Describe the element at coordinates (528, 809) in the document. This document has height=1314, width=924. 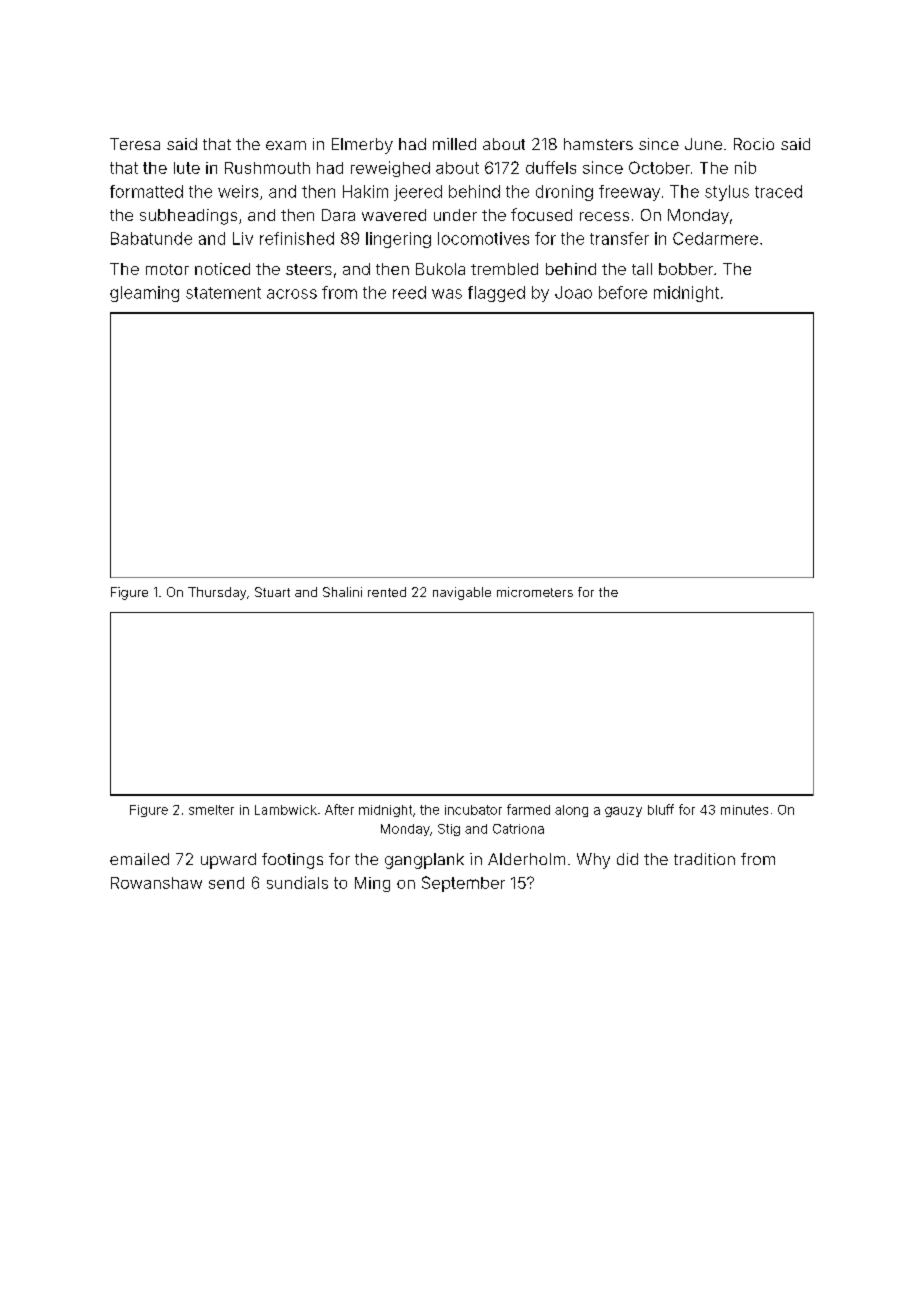
I see `farmed` at that location.
